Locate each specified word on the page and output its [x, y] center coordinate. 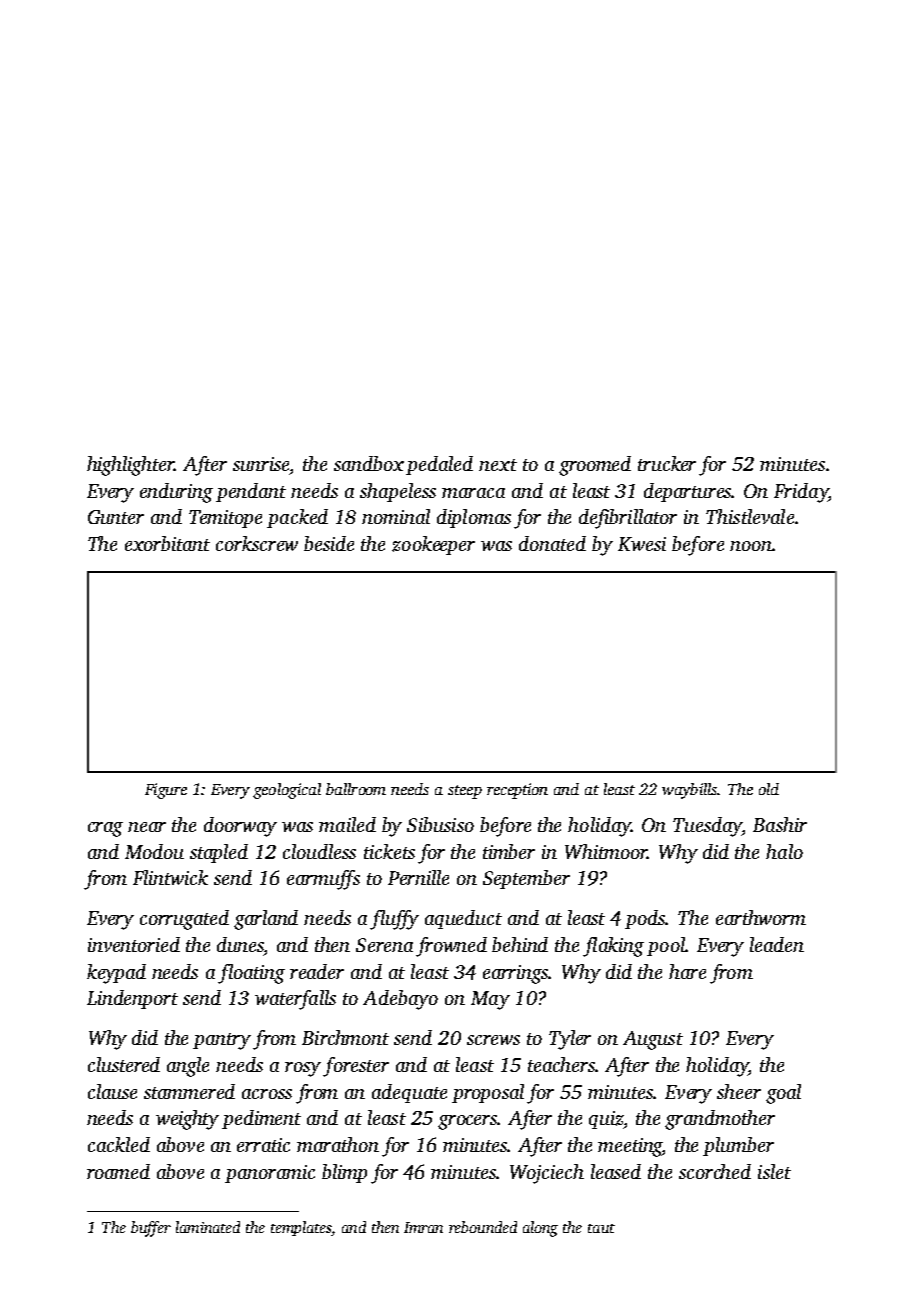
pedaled [439, 465]
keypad [116, 974]
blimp [344, 1173]
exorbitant [167, 543]
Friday [801, 493]
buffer [151, 1229]
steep [465, 792]
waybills [690, 791]
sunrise [261, 464]
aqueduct [463, 919]
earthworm [761, 917]
